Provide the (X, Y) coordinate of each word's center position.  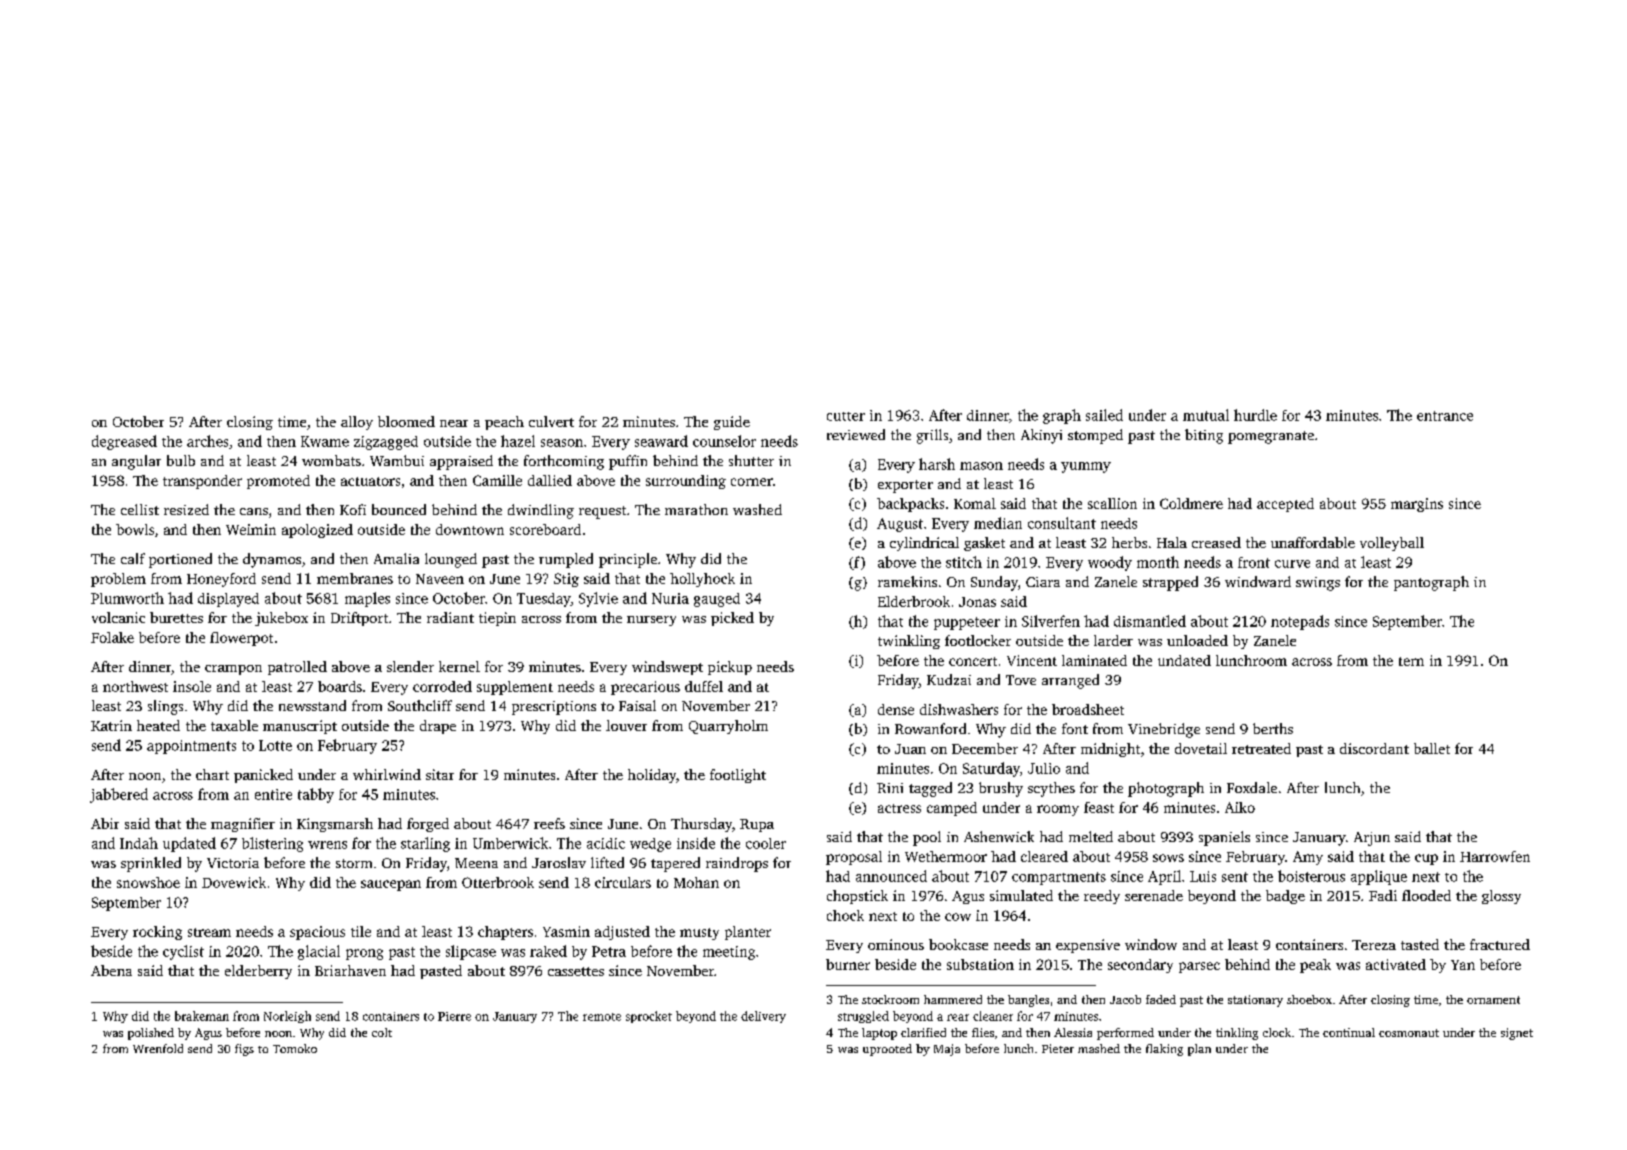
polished (151, 1034)
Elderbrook (914, 601)
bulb (181, 460)
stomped (1095, 436)
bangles (1028, 1001)
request (602, 512)
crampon (233, 670)
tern (1411, 661)
